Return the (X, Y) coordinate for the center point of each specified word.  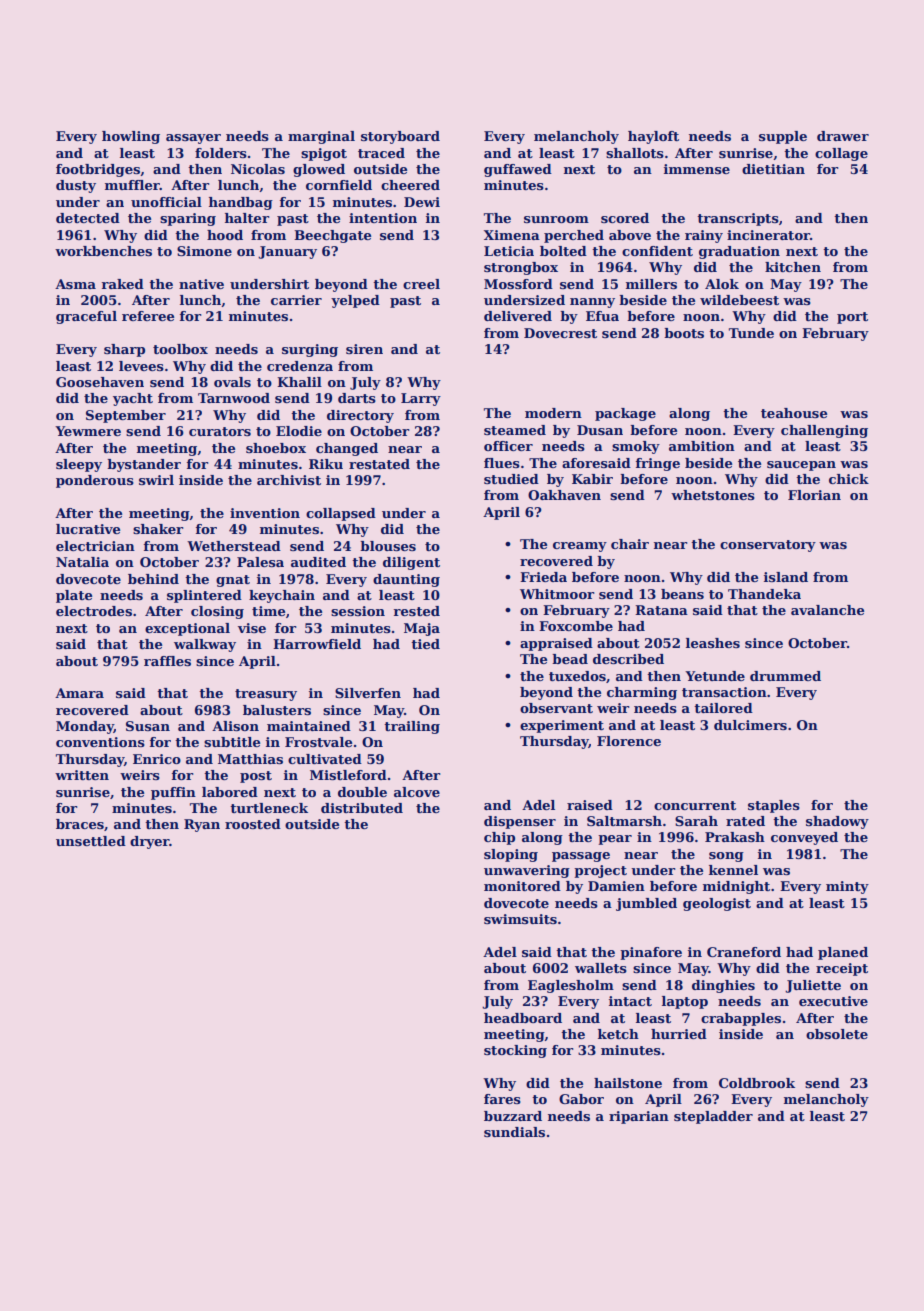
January (287, 252)
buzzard (513, 1116)
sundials (514, 1132)
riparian (639, 1117)
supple (783, 137)
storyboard (400, 137)
